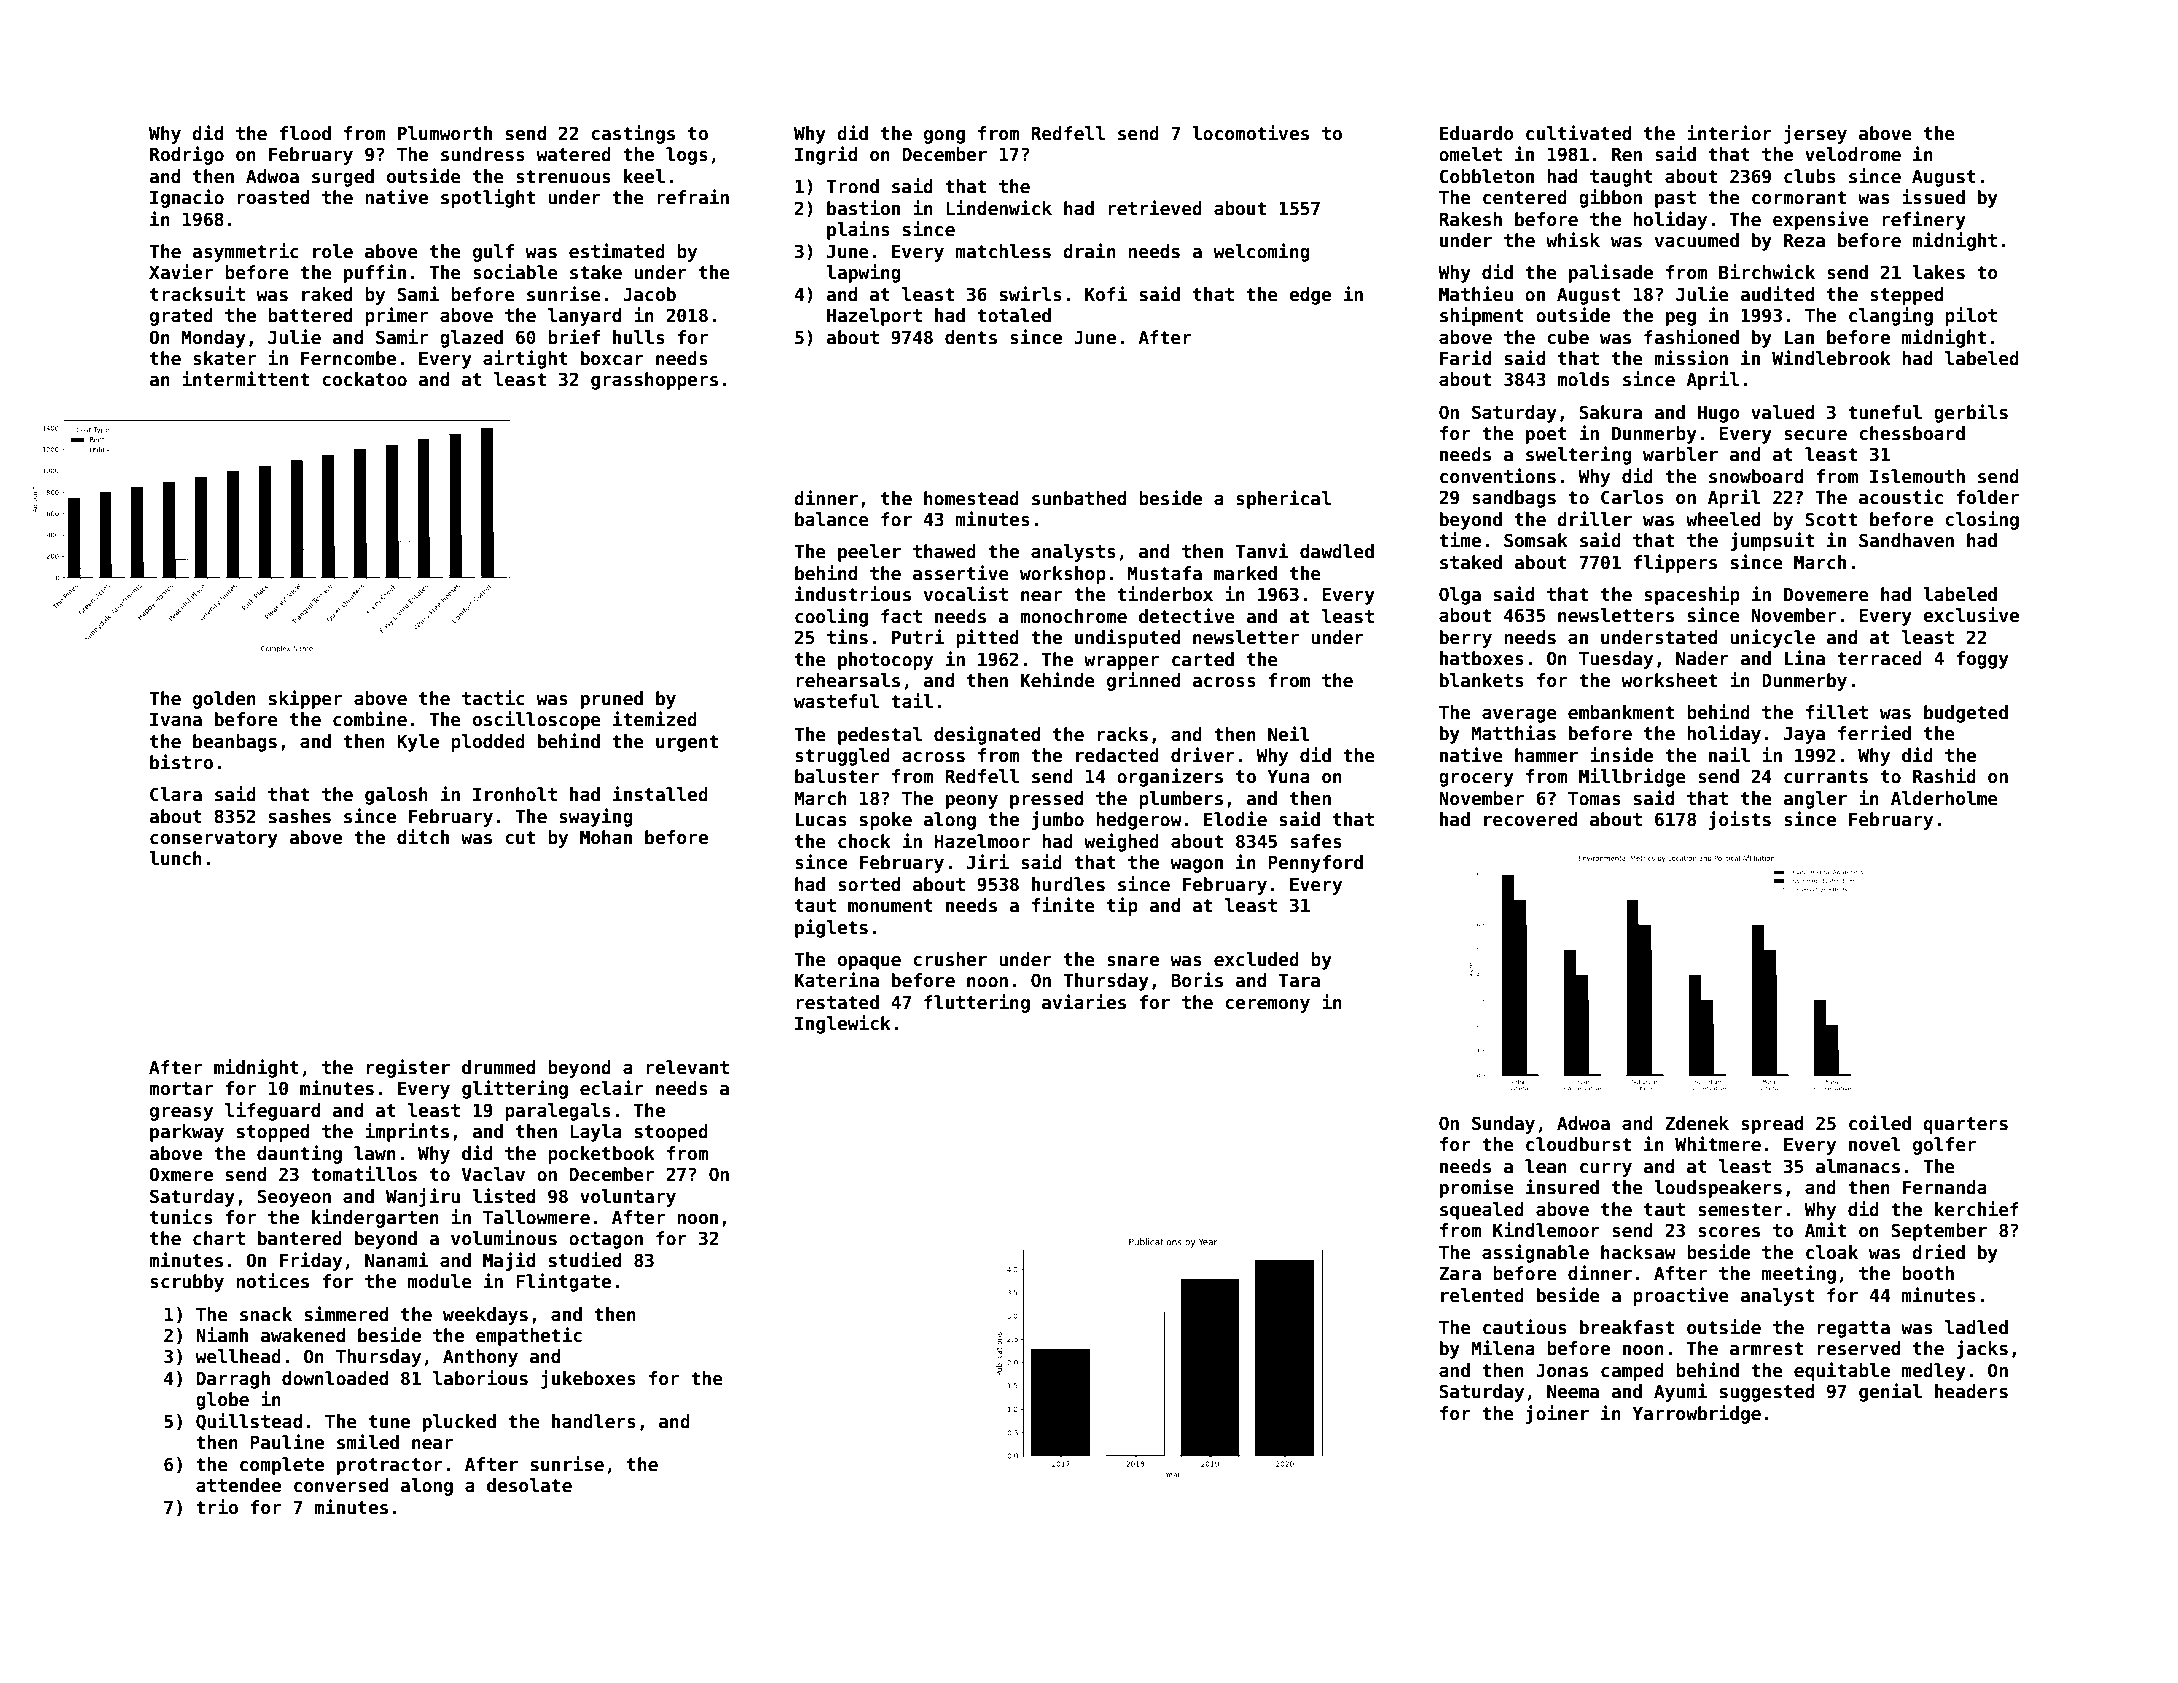  What do you see at coordinates (493, 698) in the screenshot?
I see `tactic` at bounding box center [493, 698].
